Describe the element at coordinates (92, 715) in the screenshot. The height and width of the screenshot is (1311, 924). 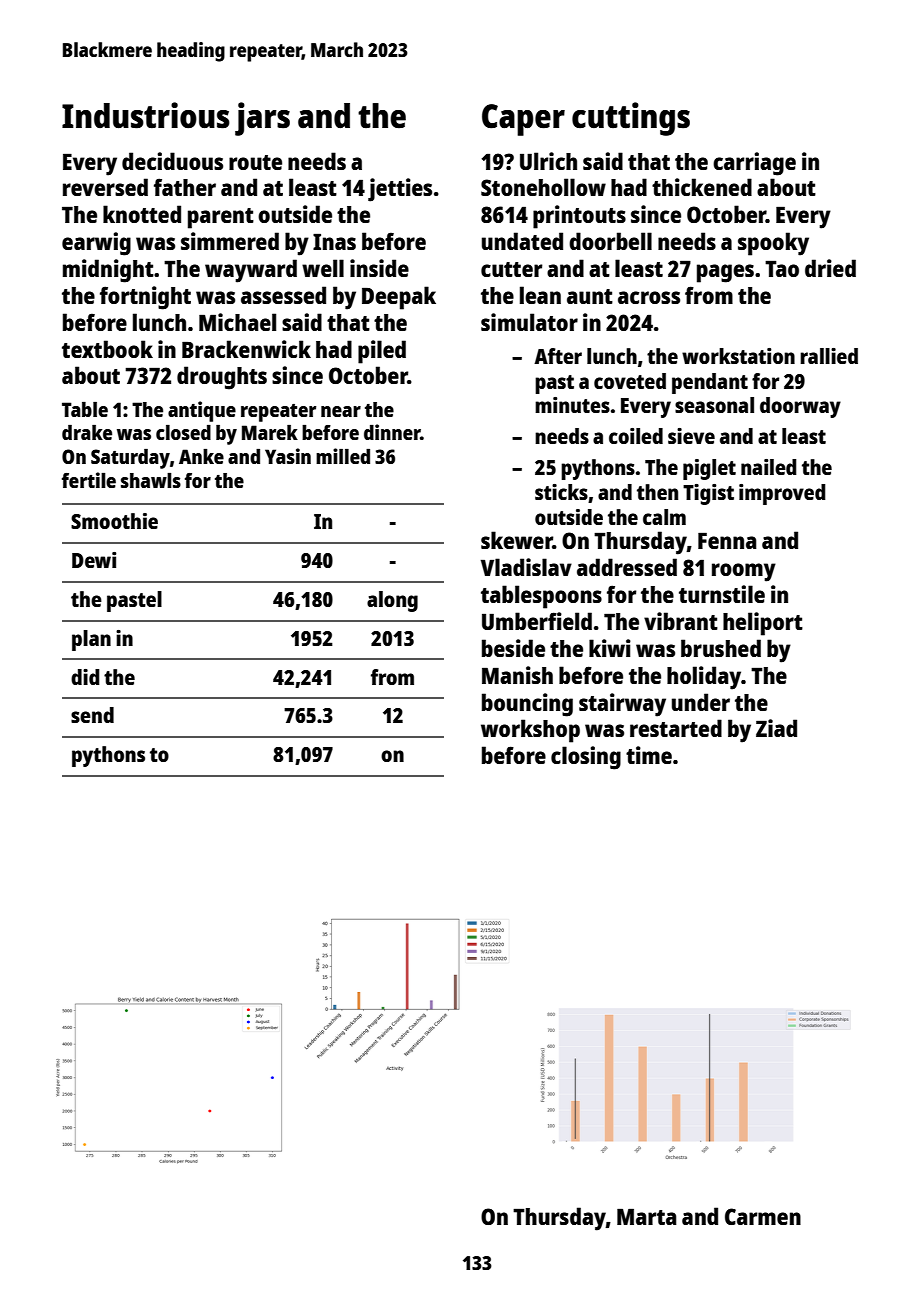
I see `send` at that location.
